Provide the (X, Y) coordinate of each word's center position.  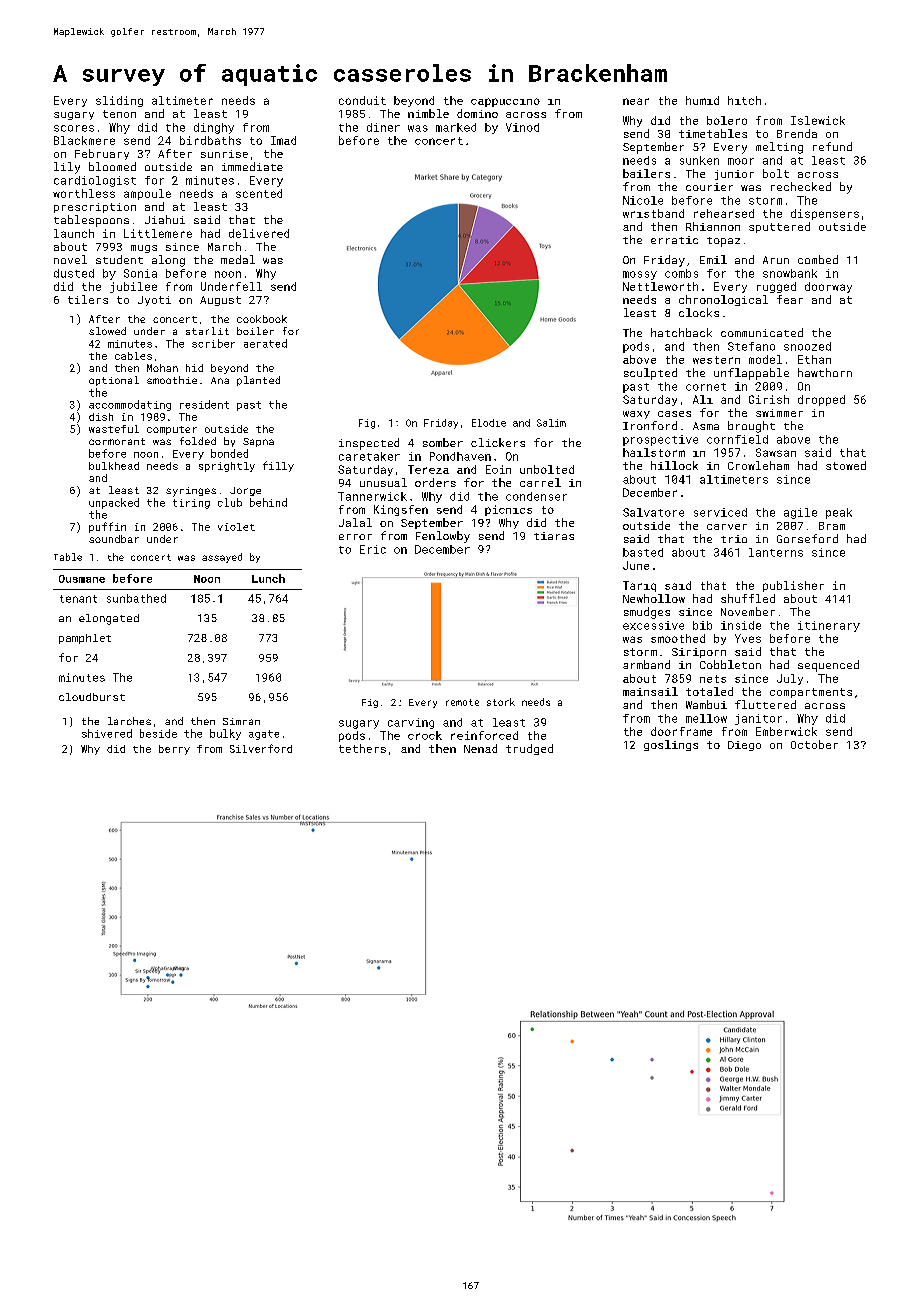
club (230, 502)
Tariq (639, 586)
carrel (540, 482)
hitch (744, 100)
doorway (828, 287)
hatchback (681, 332)
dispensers (825, 214)
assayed (222, 558)
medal (238, 259)
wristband (653, 213)
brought (751, 427)
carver (727, 527)
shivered (107, 733)
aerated (265, 343)
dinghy (214, 128)
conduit (362, 100)
